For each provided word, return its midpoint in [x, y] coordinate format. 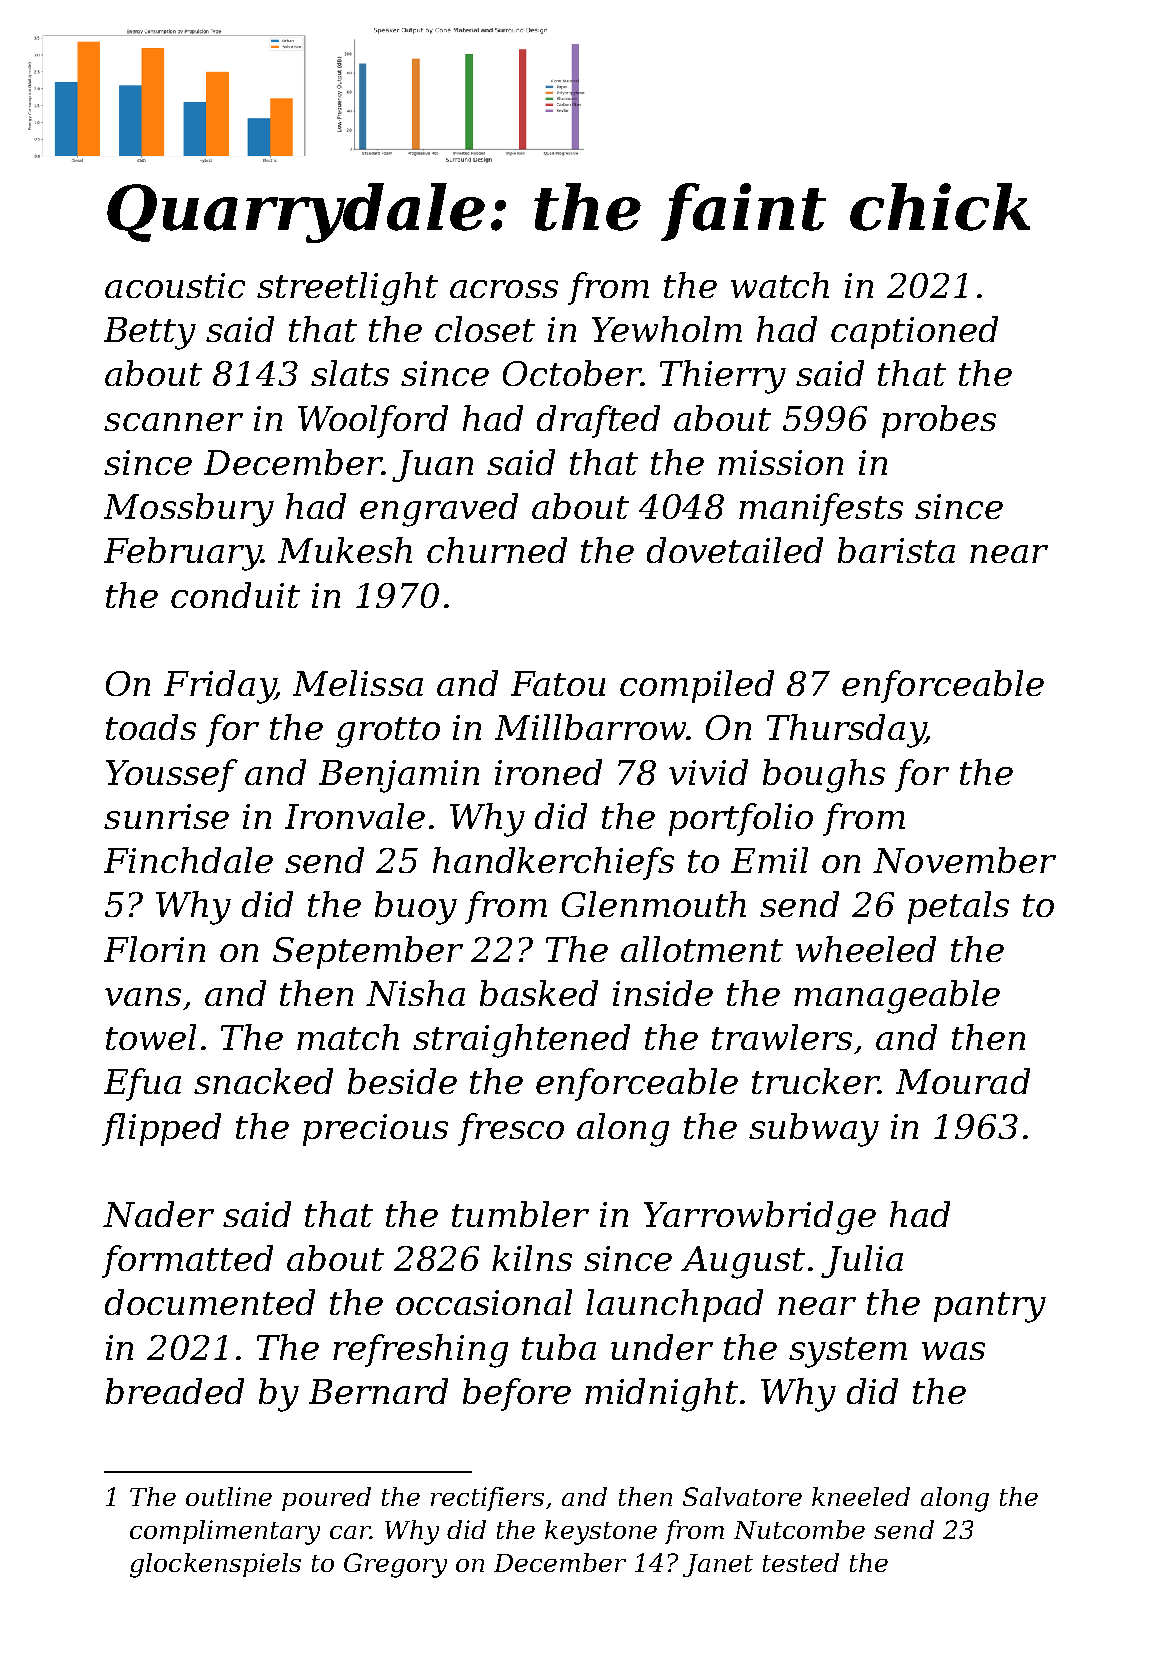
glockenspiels [215, 1565]
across [504, 289]
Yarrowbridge [760, 1218]
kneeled [861, 1496]
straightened [521, 1041]
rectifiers [487, 1499]
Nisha [415, 993]
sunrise [166, 816]
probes [939, 421]
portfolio [741, 819]
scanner [173, 422]
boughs [824, 776]
